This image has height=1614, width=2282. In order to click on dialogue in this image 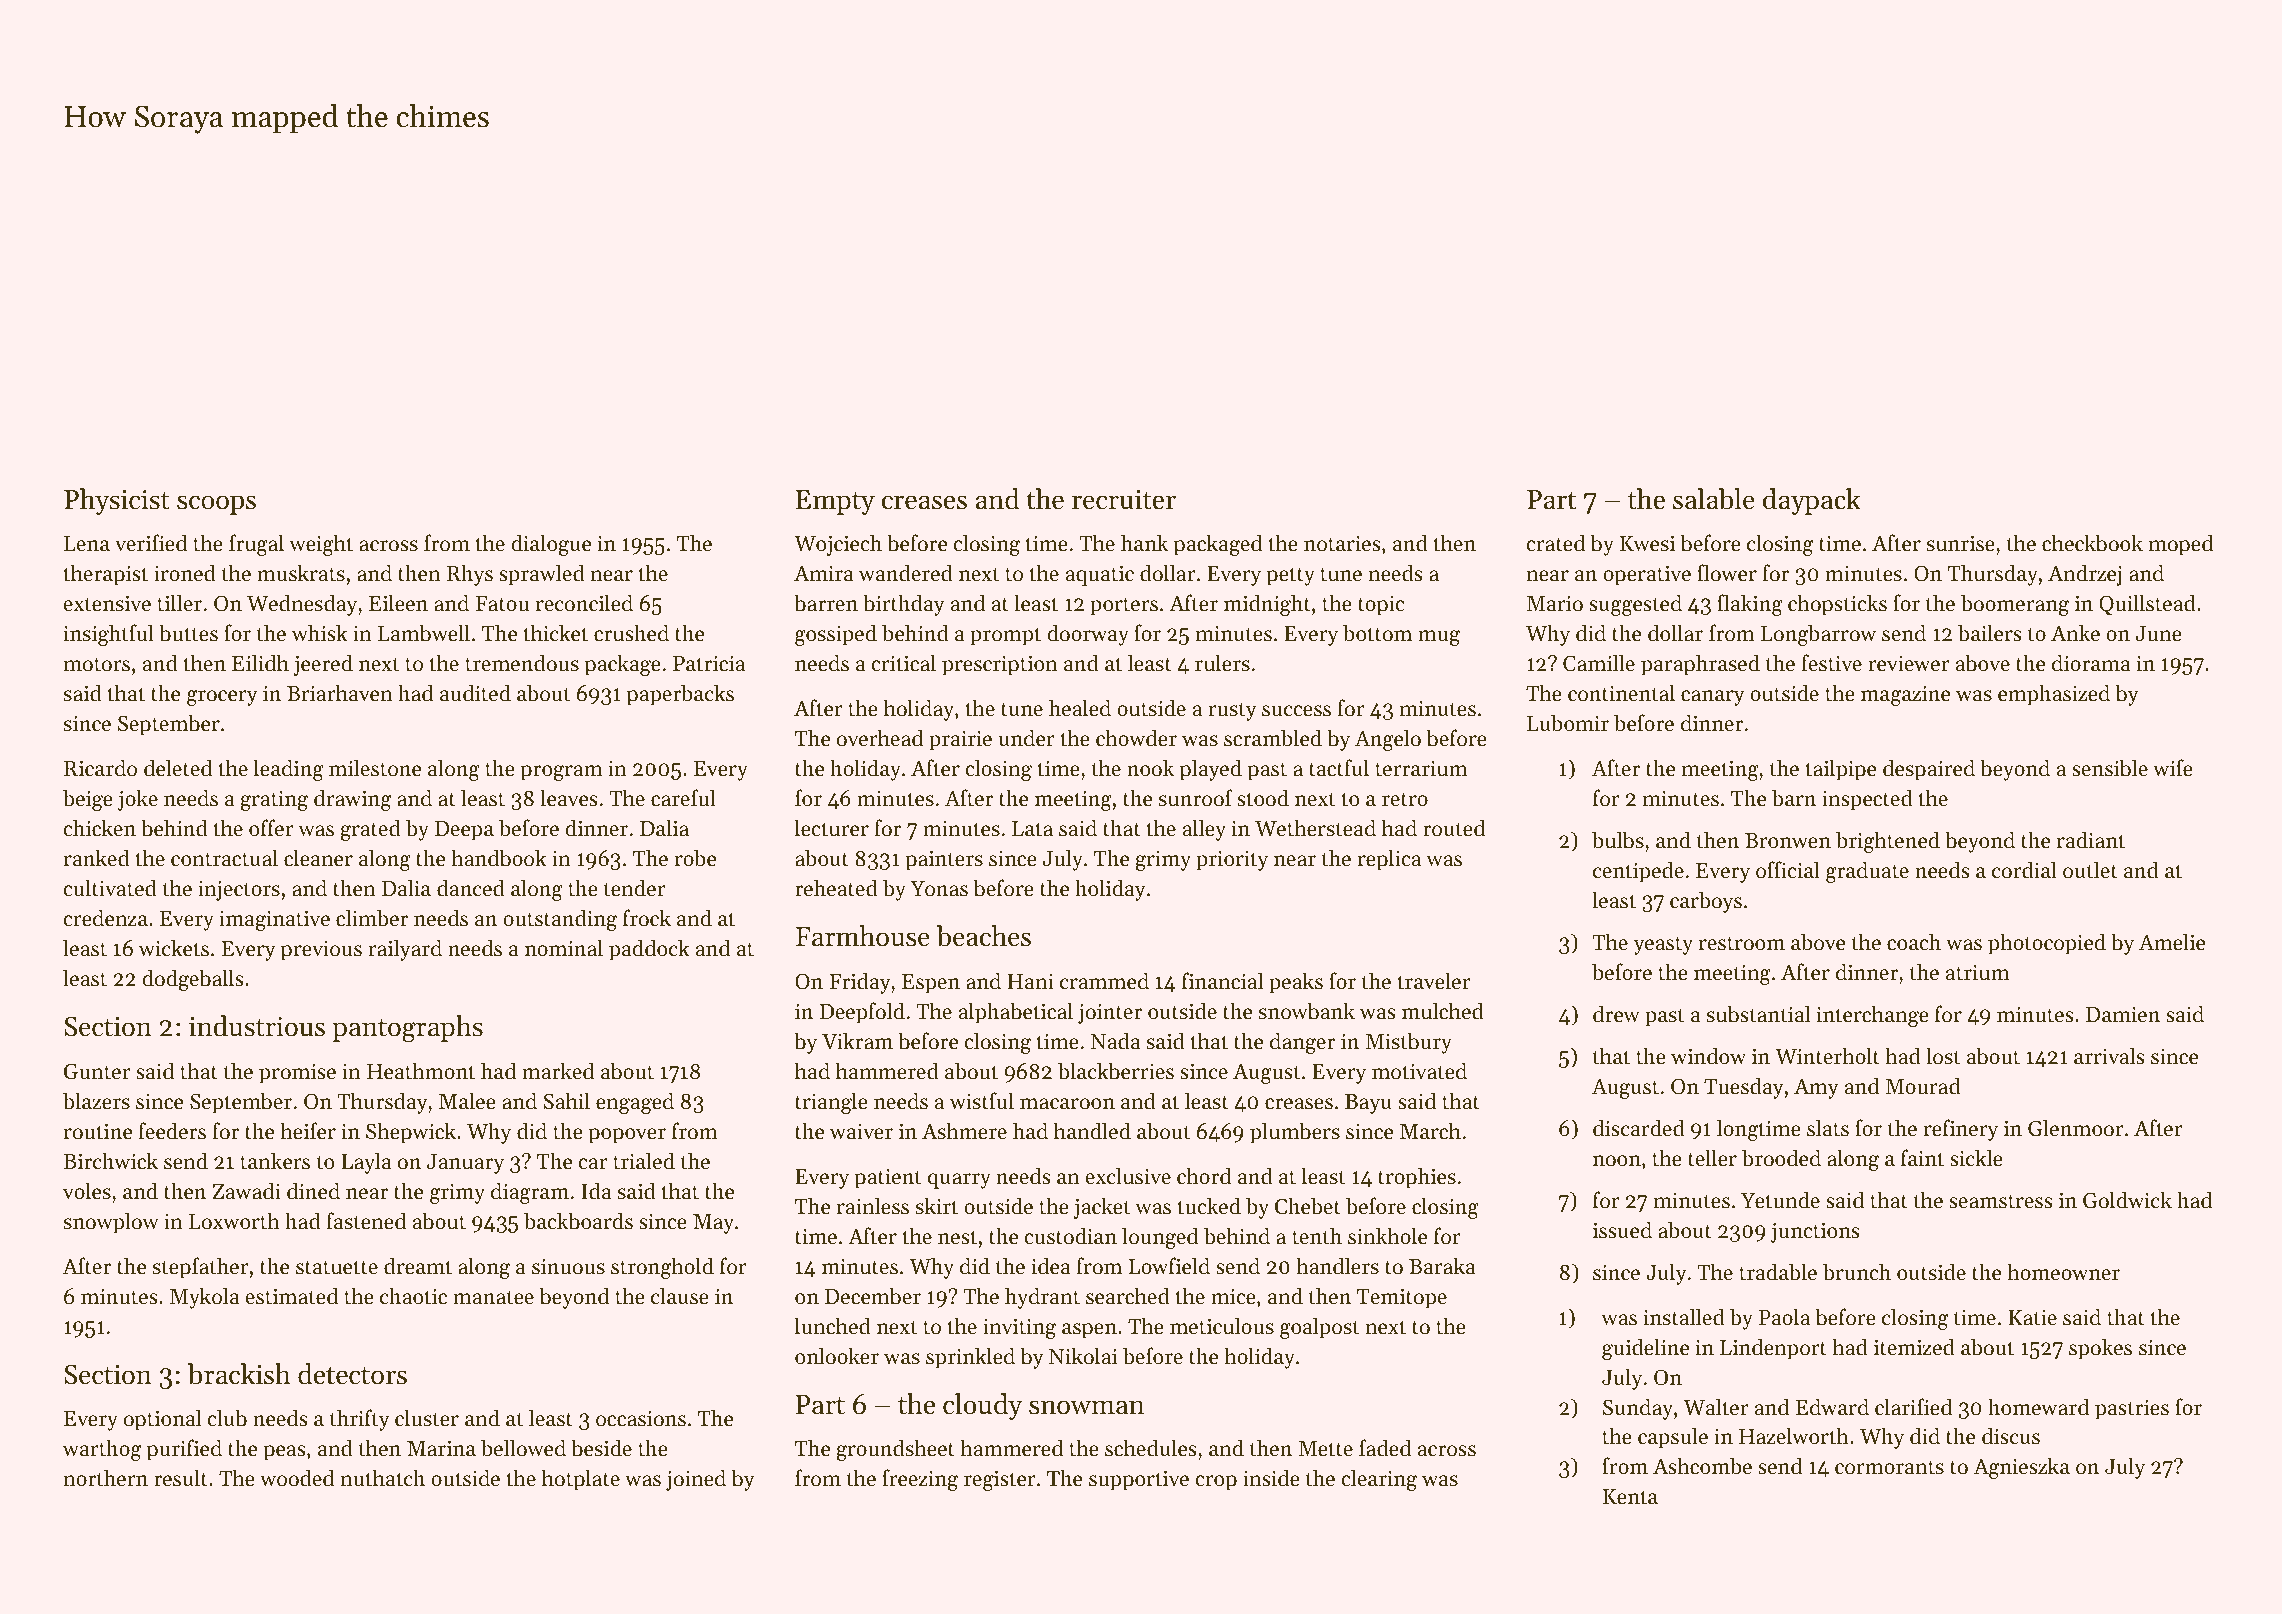, I will do `click(551, 545)`.
